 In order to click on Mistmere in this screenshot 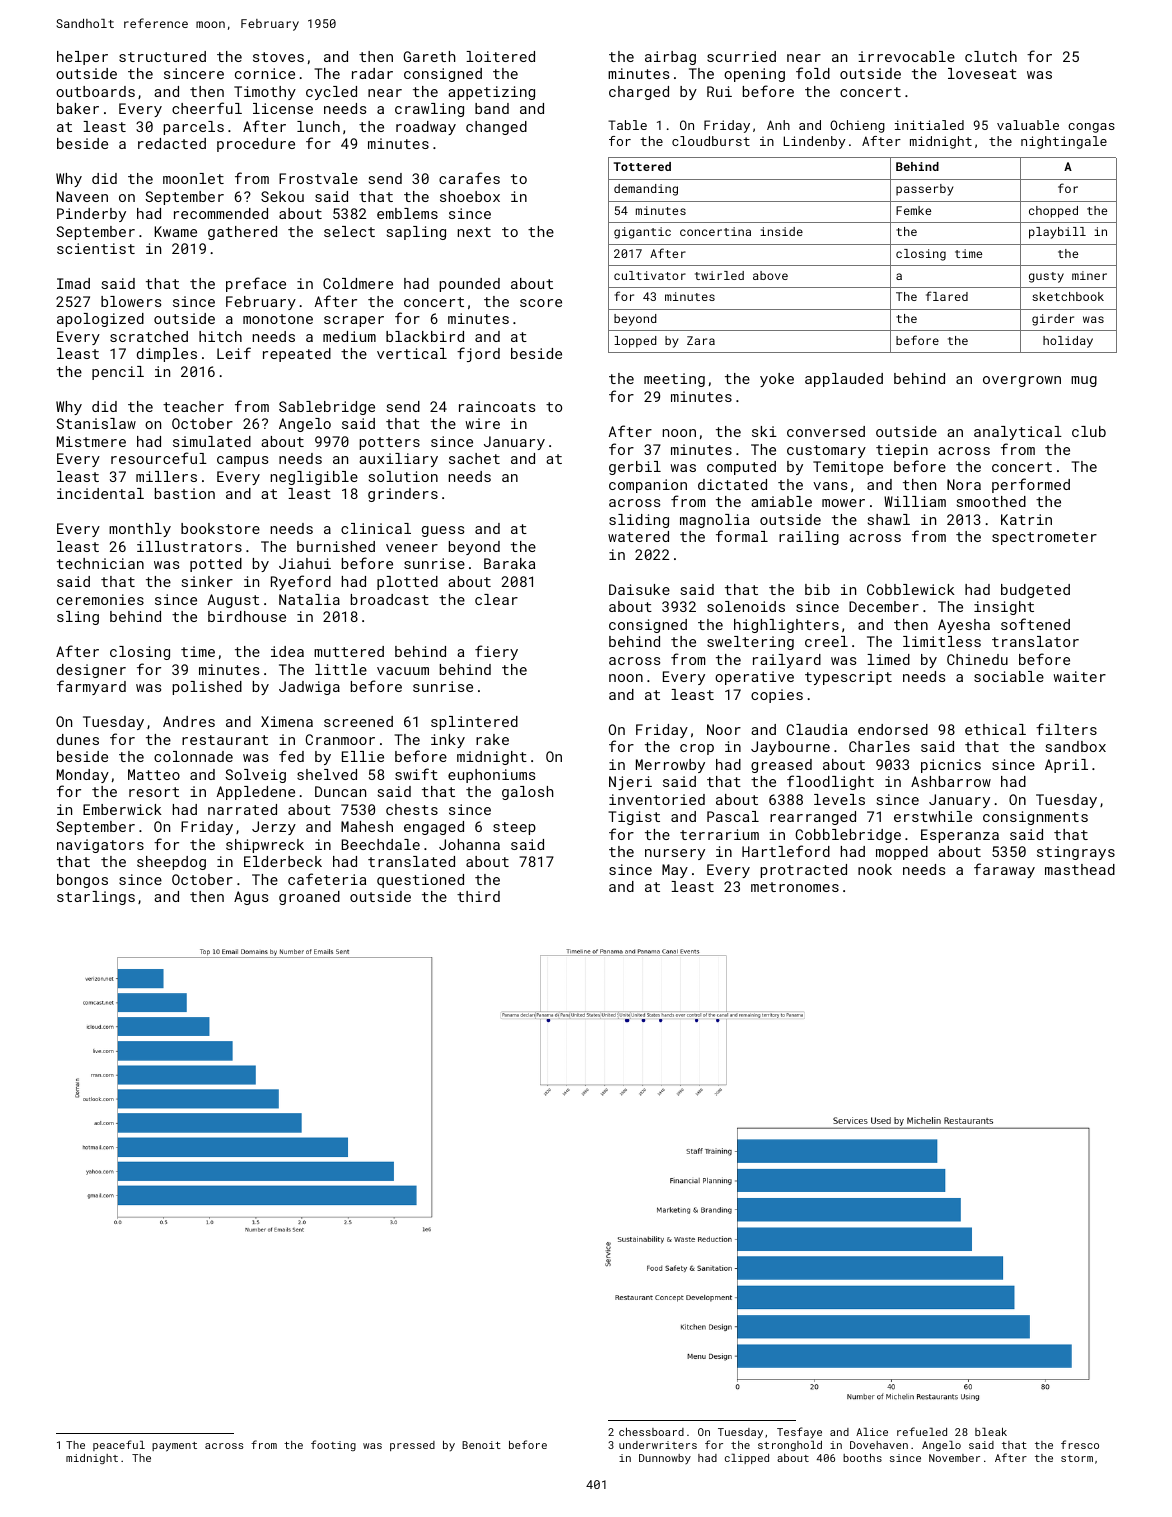, I will do `click(91, 441)`.
